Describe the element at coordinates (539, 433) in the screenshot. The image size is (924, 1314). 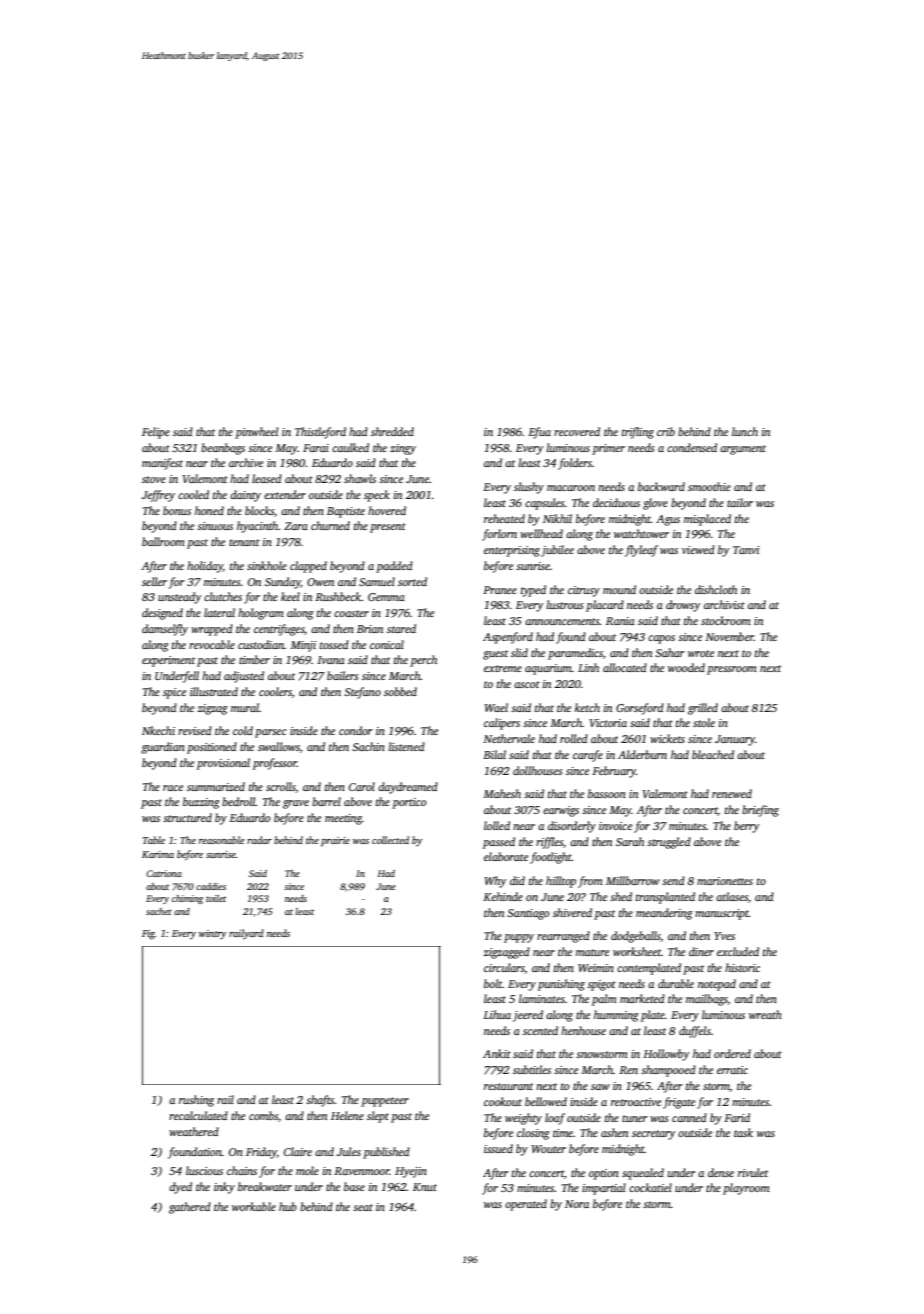
I see `Efua` at that location.
